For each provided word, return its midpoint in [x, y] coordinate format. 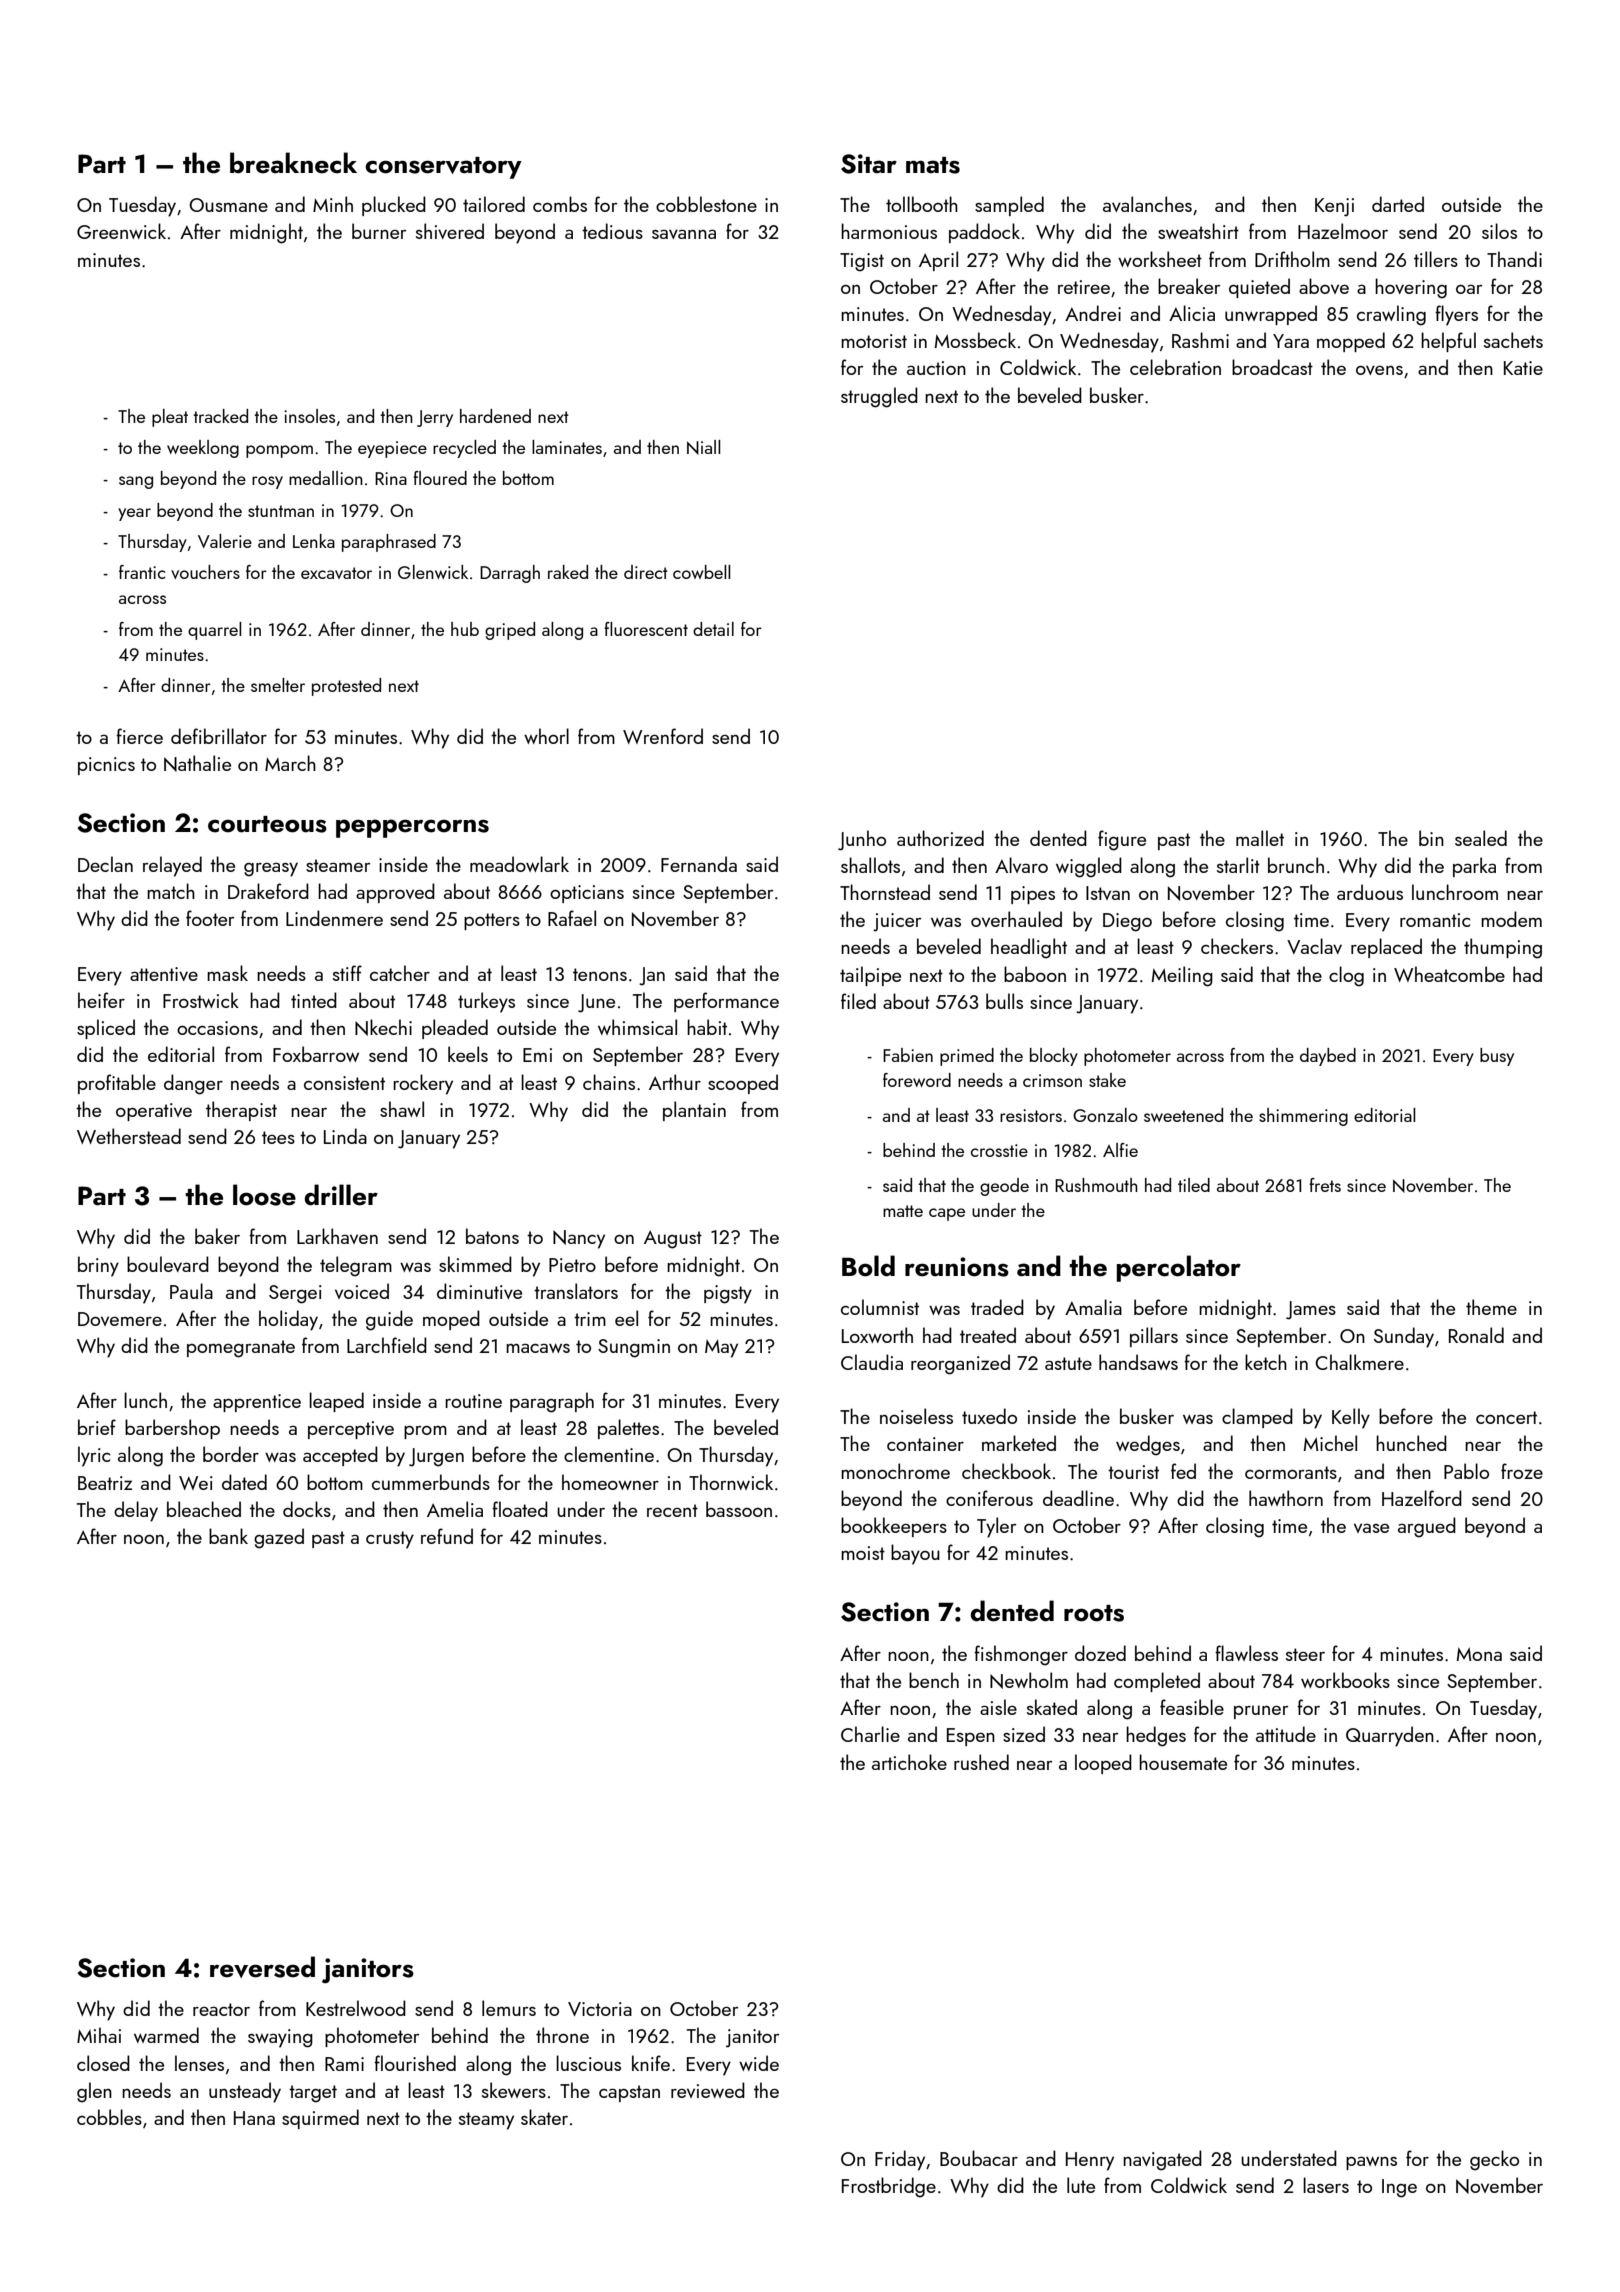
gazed [279, 1538]
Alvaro [1021, 865]
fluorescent [646, 629]
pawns [1371, 2163]
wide [759, 2063]
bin [1431, 838]
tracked [220, 416]
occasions [217, 1028]
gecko [1494, 2160]
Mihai [99, 2035]
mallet [1260, 838]
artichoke [909, 1762]
